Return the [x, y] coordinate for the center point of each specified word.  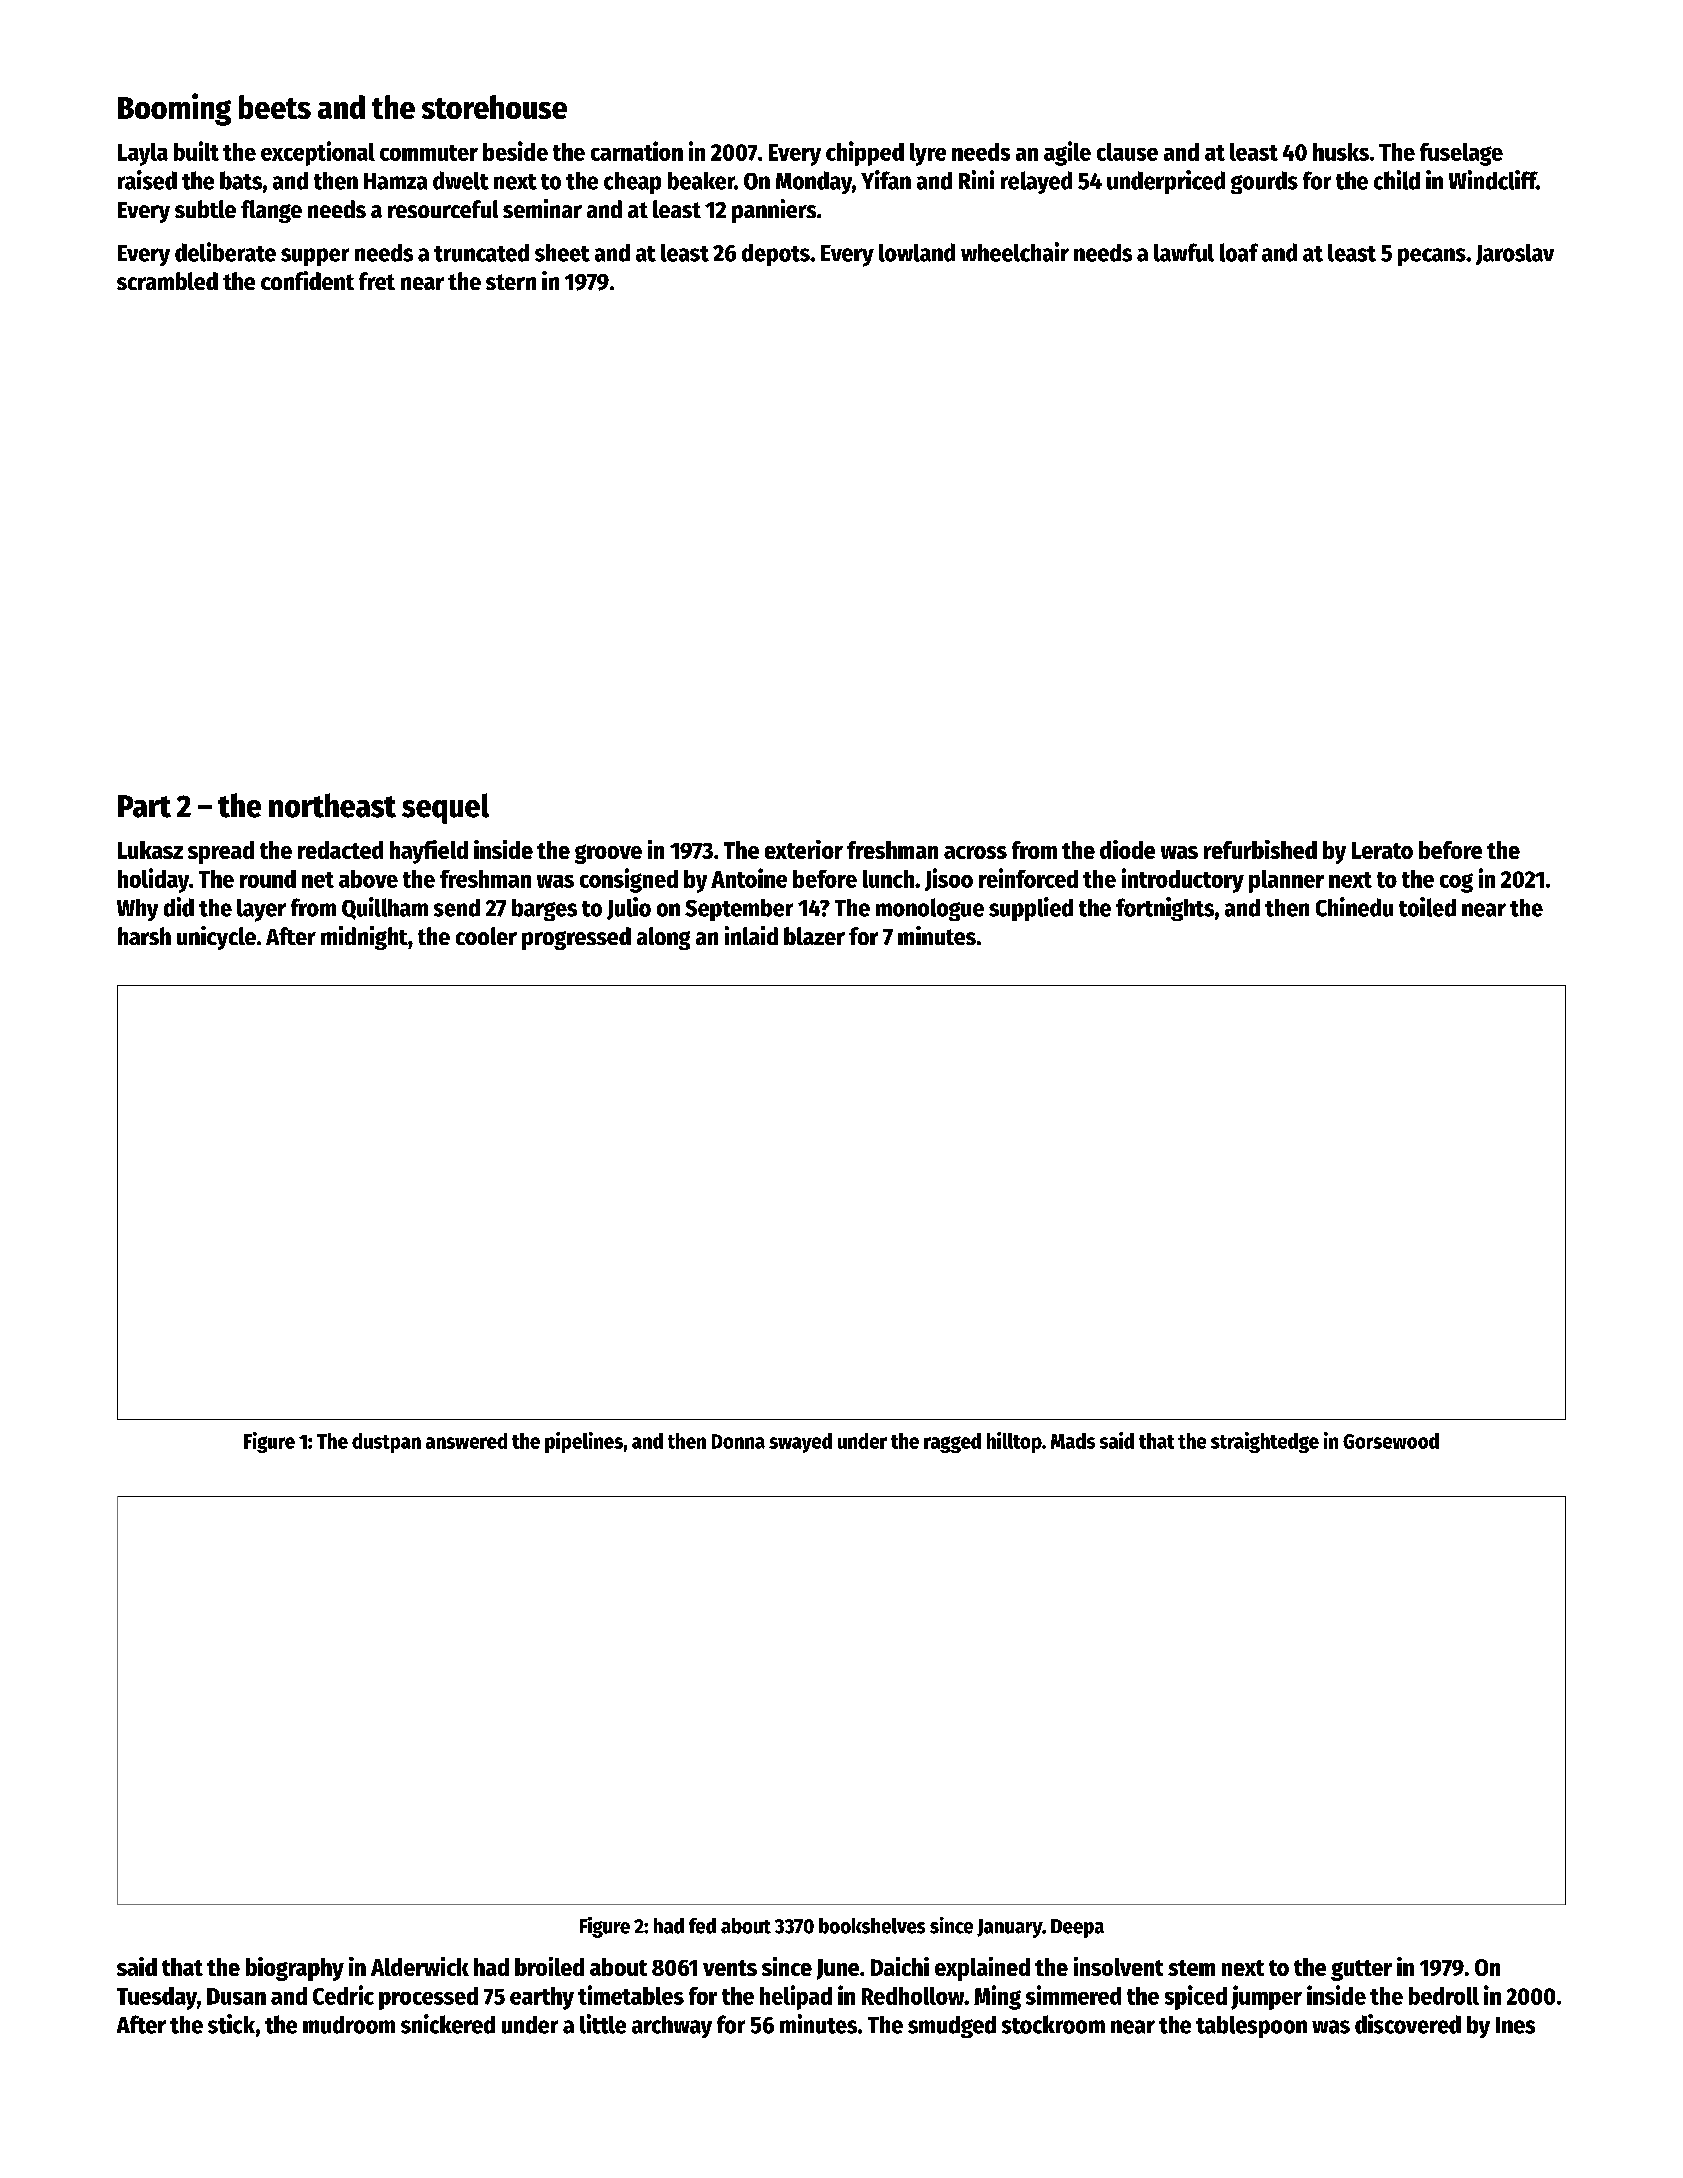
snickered [448, 2024]
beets [275, 107]
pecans [1432, 257]
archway [672, 2027]
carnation [637, 151]
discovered [1408, 2024]
